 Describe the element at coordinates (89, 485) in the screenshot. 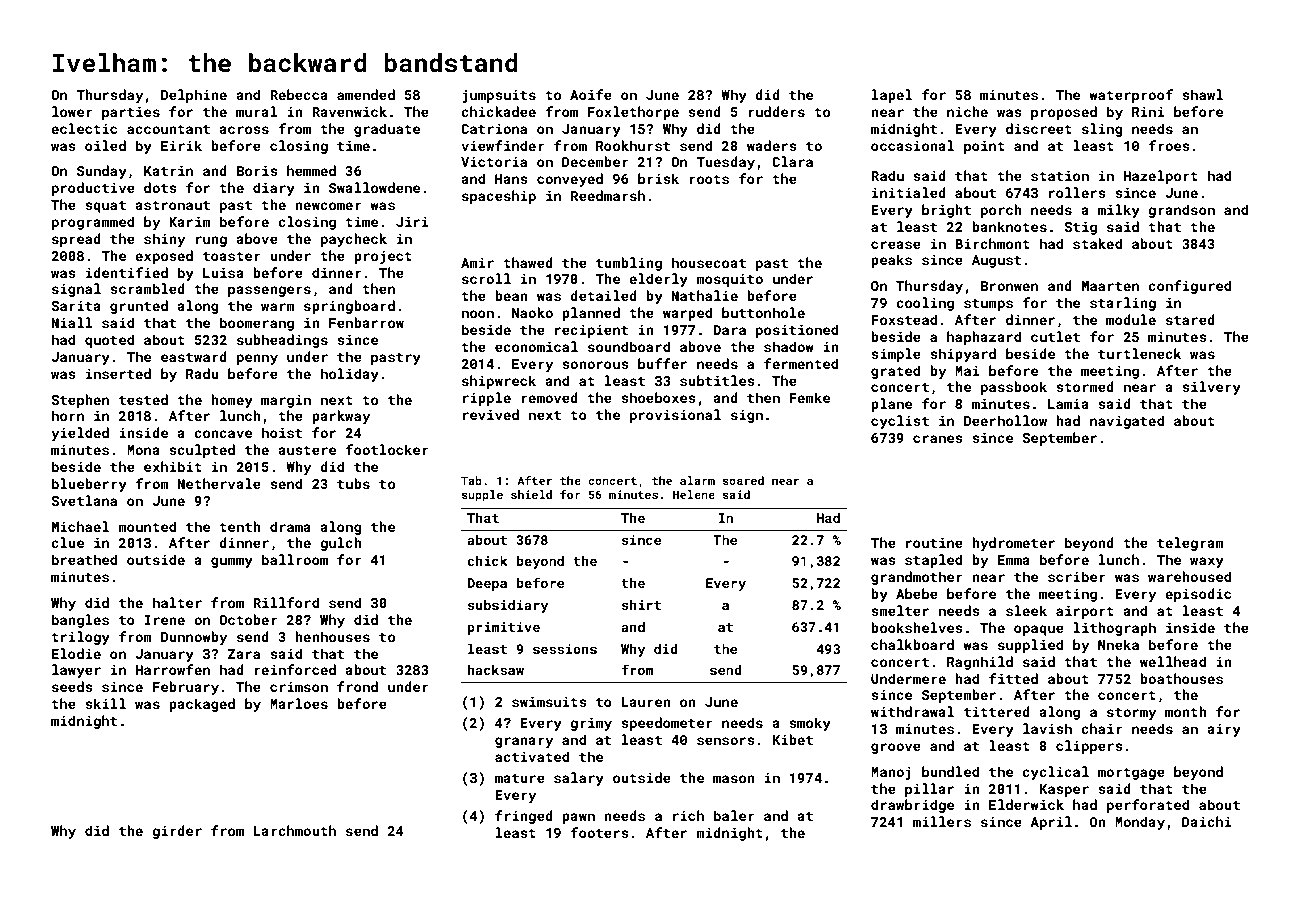

I see `blueberry` at that location.
